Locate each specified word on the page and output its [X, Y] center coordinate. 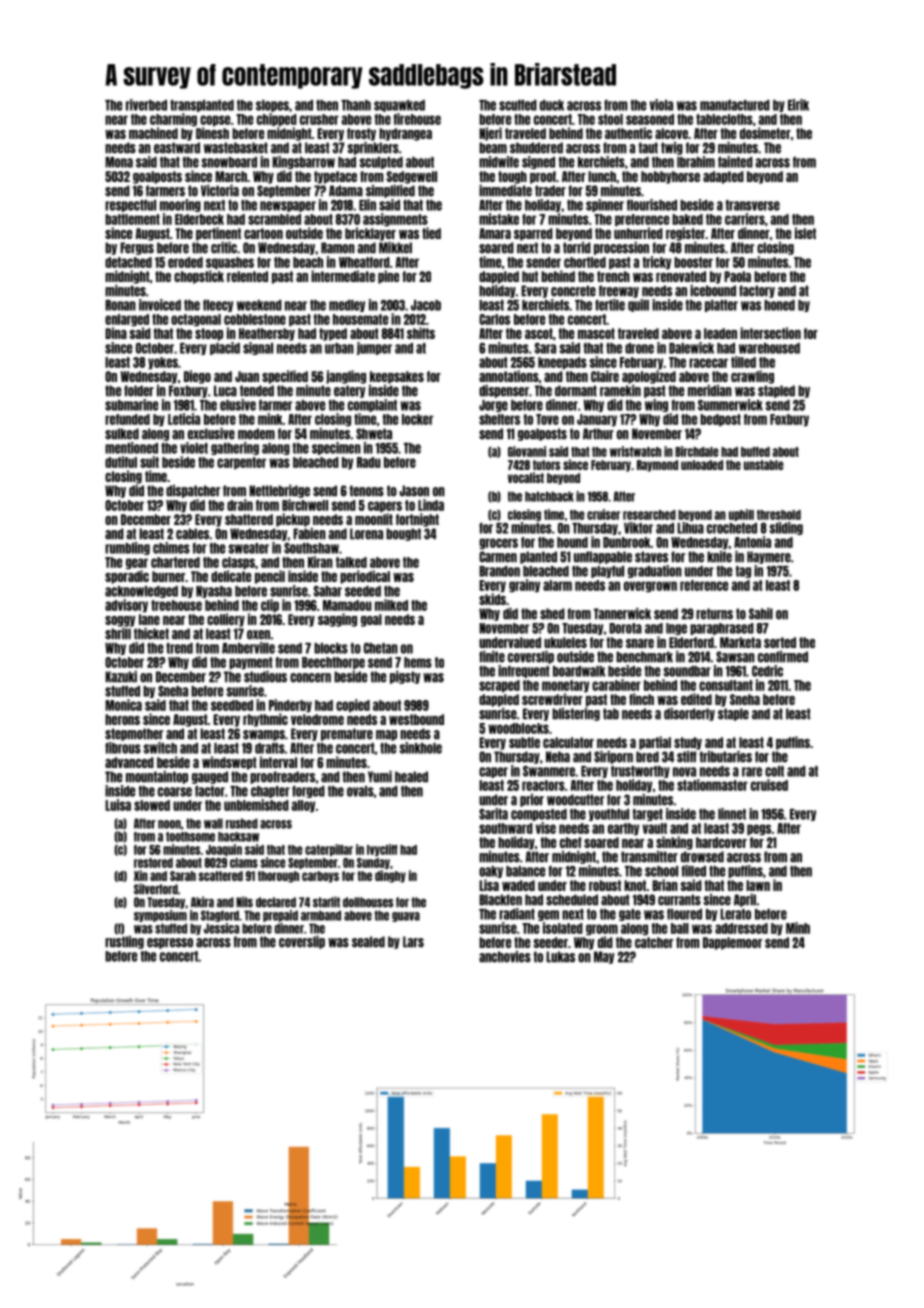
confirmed [783, 657]
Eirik [798, 105]
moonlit [374, 519]
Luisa [118, 805]
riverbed [146, 105]
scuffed [518, 105]
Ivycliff [382, 850]
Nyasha [214, 592]
